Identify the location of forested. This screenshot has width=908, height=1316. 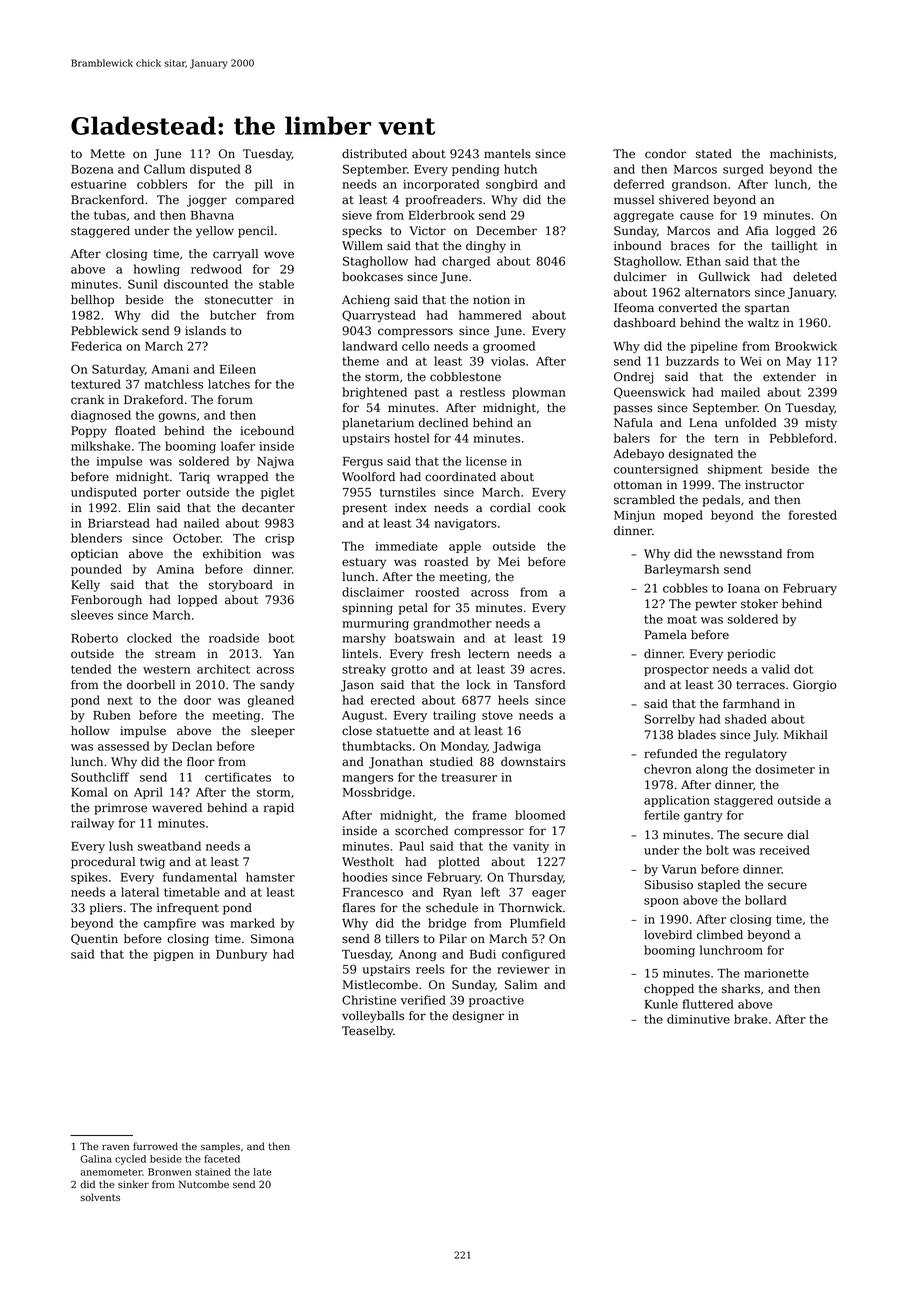
(813, 515).
